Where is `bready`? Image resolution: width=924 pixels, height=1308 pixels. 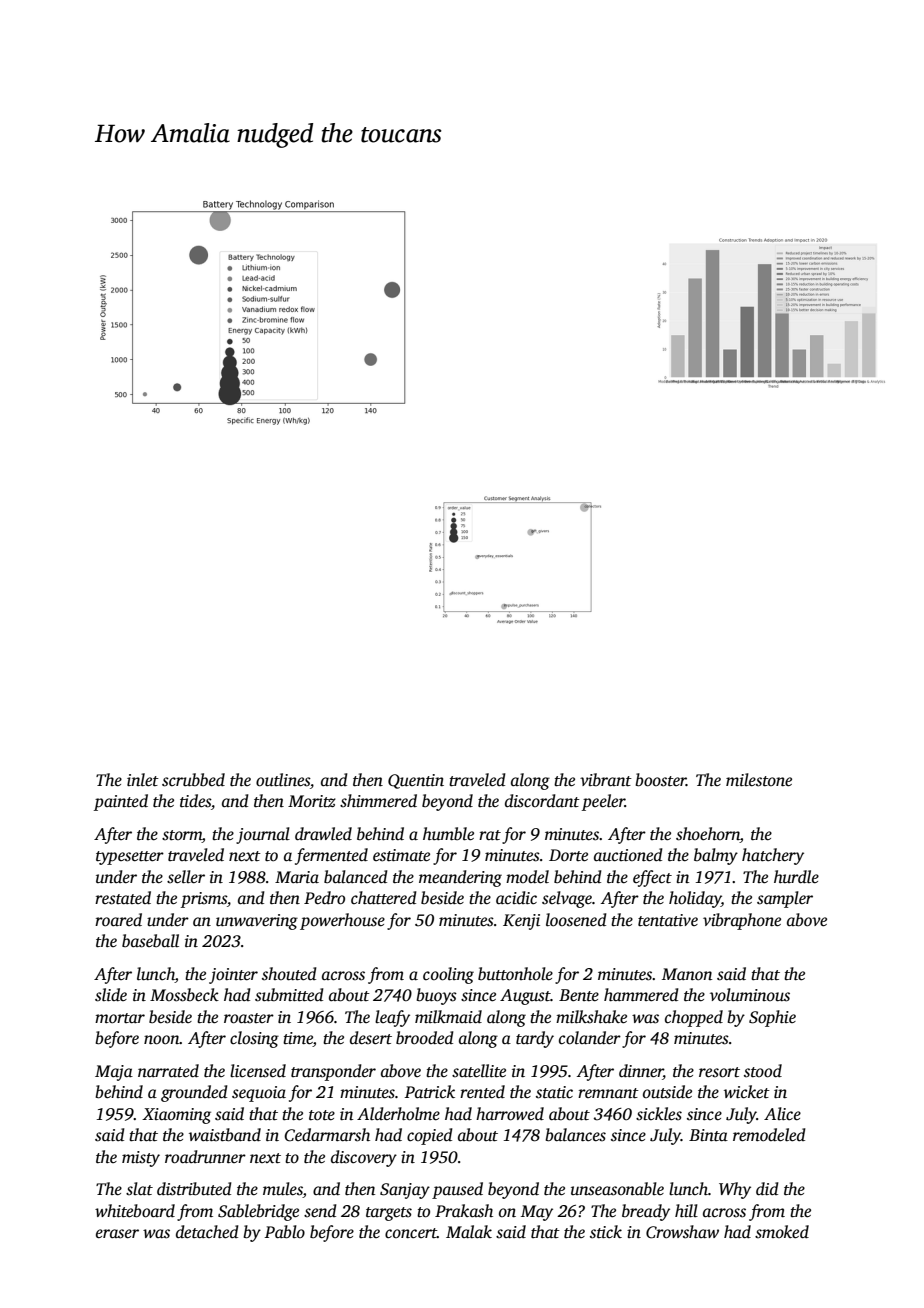
bready is located at coordinates (646, 1212).
